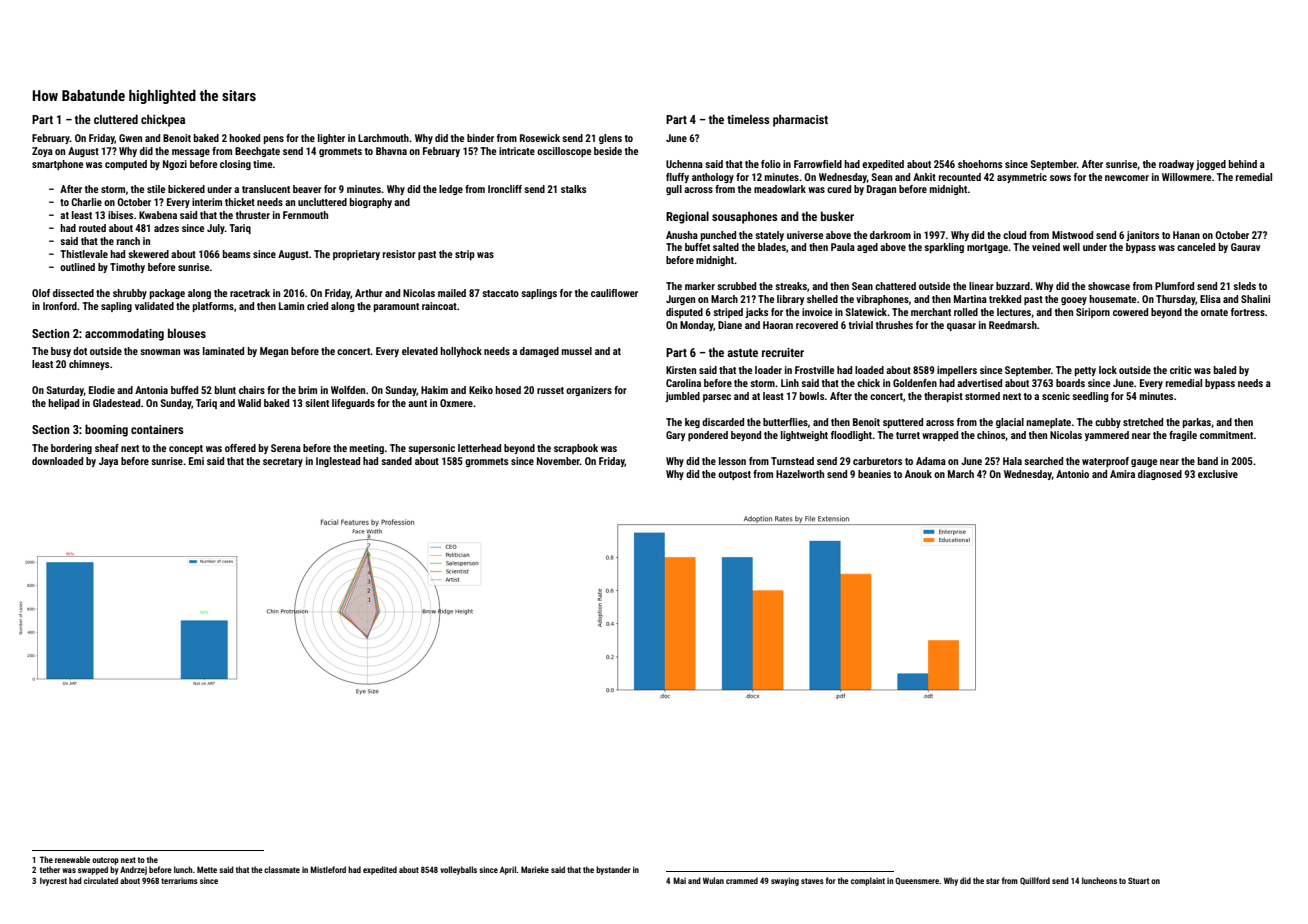 The height and width of the screenshot is (924, 1308). Describe the element at coordinates (734, 475) in the screenshot. I see `outpost` at that location.
